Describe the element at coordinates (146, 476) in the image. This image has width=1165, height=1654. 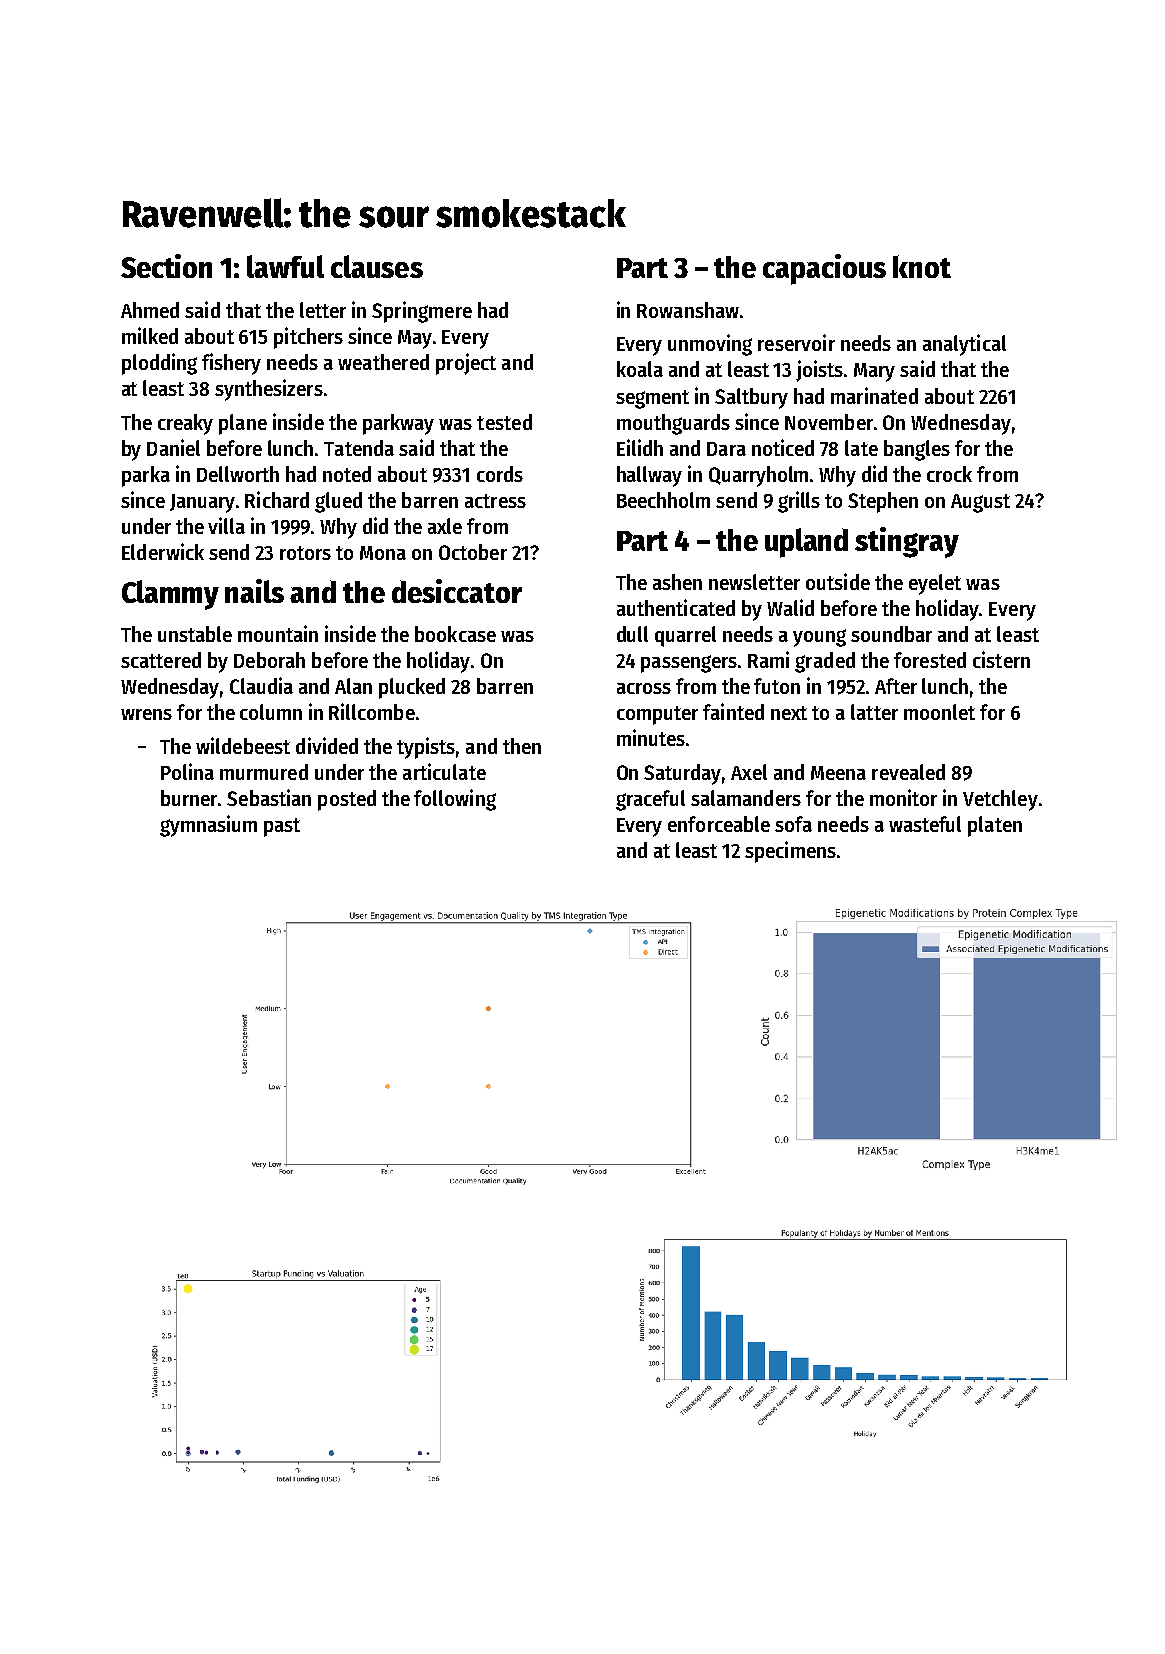
I see `parka` at that location.
